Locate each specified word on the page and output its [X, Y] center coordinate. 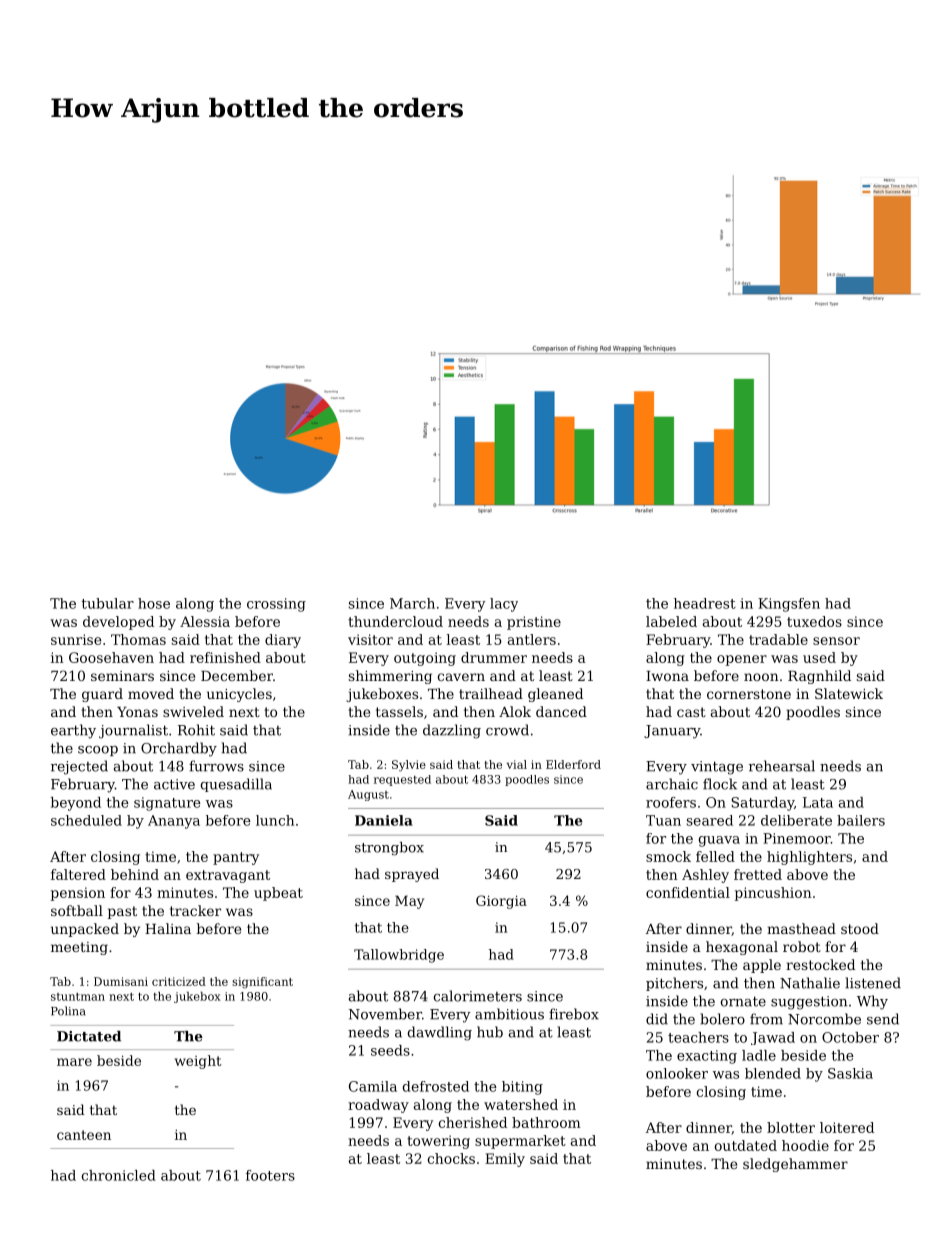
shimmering [390, 677]
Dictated [89, 1036]
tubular [107, 603]
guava [719, 841]
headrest [705, 603]
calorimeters [477, 996]
